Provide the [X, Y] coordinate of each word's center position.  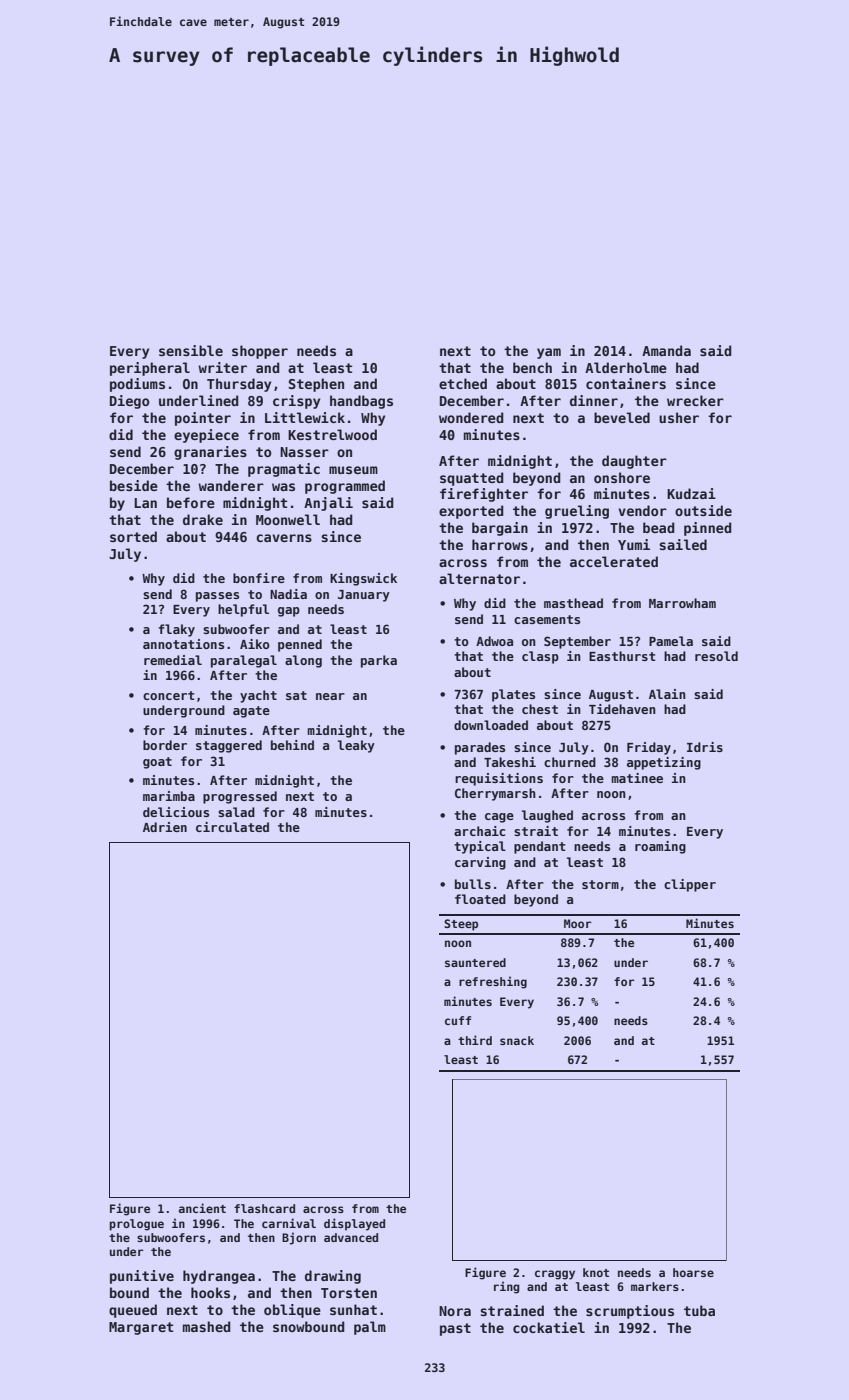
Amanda [666, 350]
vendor [642, 510]
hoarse [693, 1272]
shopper [260, 352]
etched [463, 383]
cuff [458, 1020]
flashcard [264, 1208]
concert [169, 695]
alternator [479, 578]
